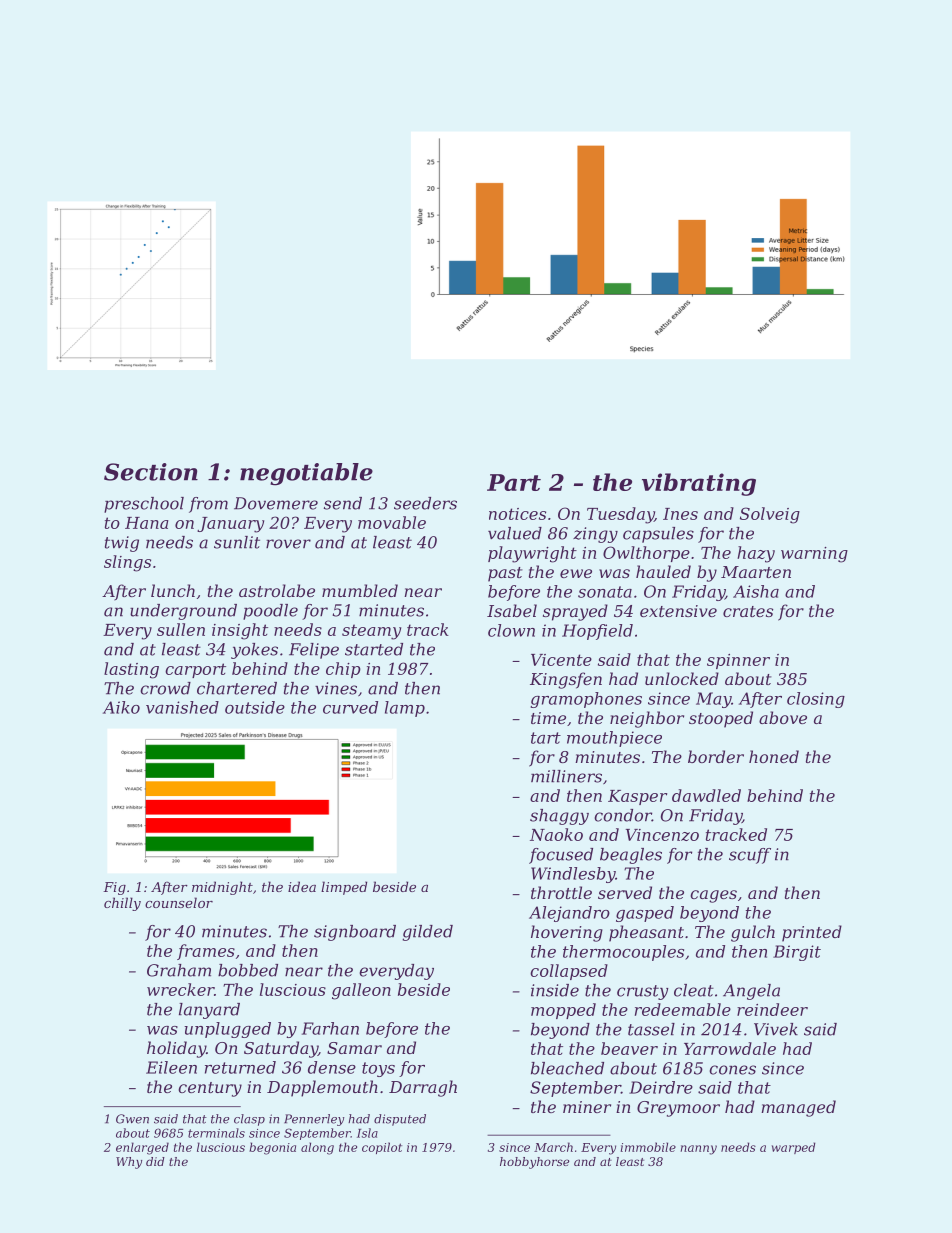  What do you see at coordinates (699, 484) in the screenshot?
I see `vibrating` at bounding box center [699, 484].
